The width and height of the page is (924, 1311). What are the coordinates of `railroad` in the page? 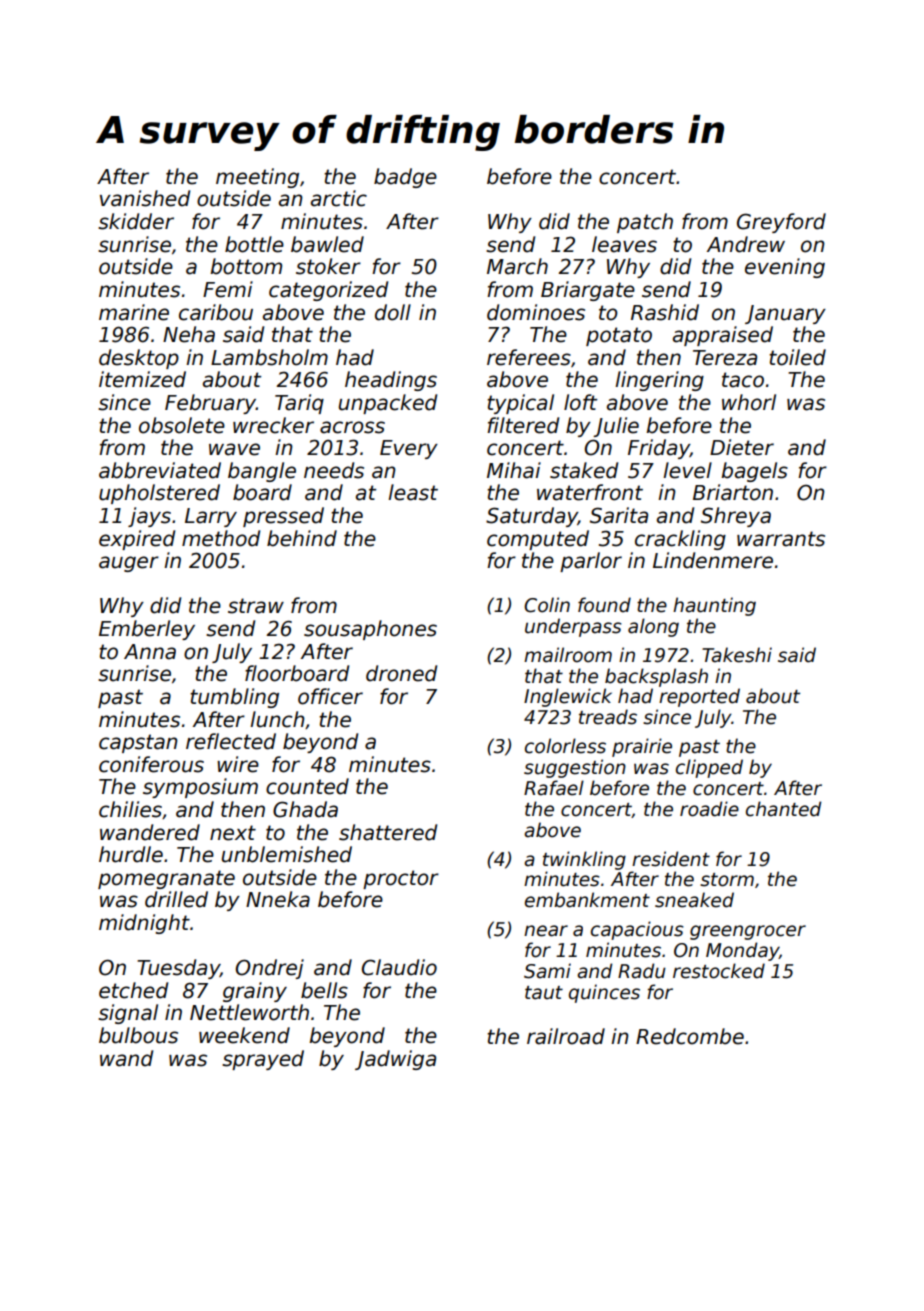 It's located at (566, 1036).
